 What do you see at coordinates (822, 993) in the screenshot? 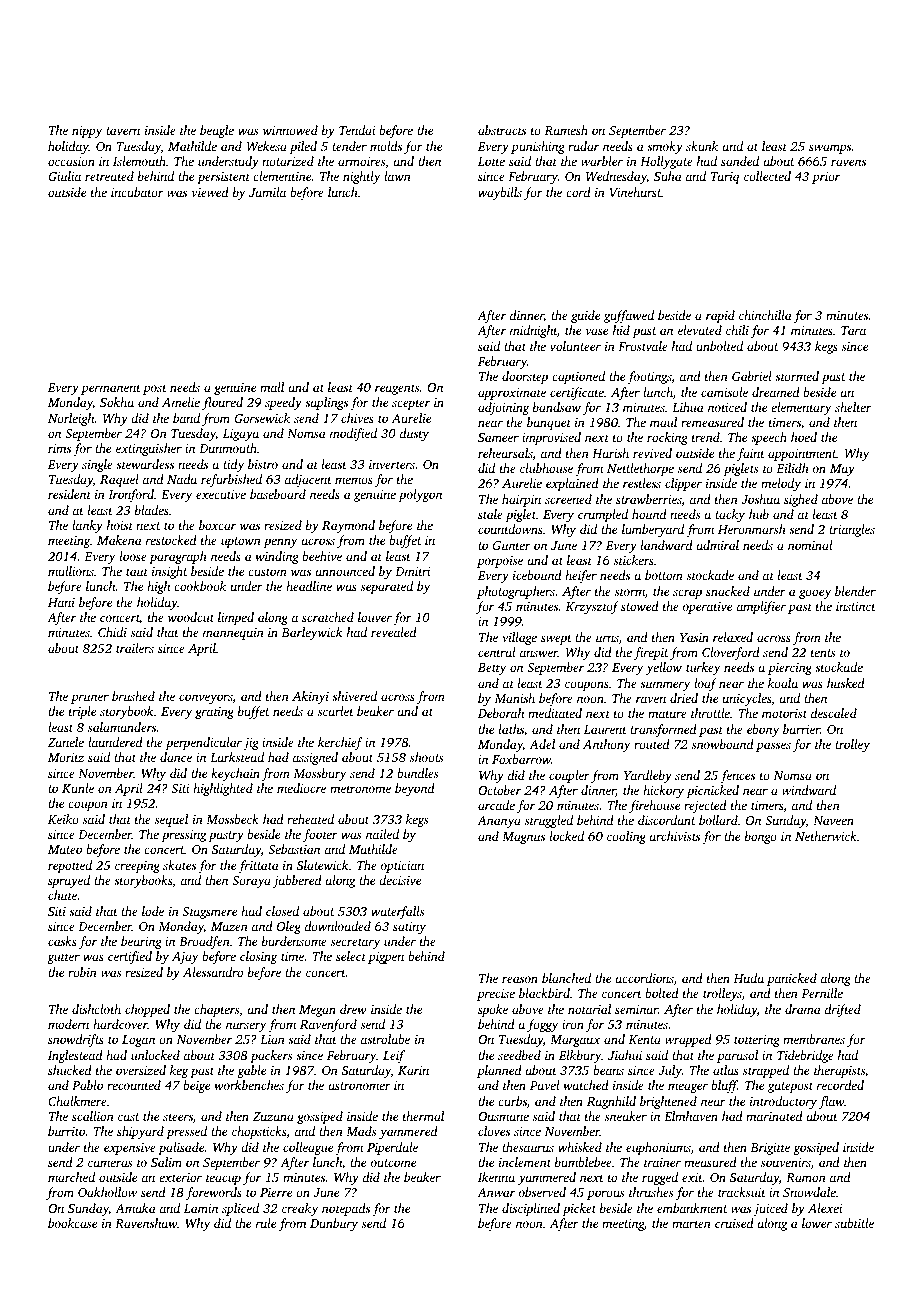
I see `Pernille` at bounding box center [822, 993].
